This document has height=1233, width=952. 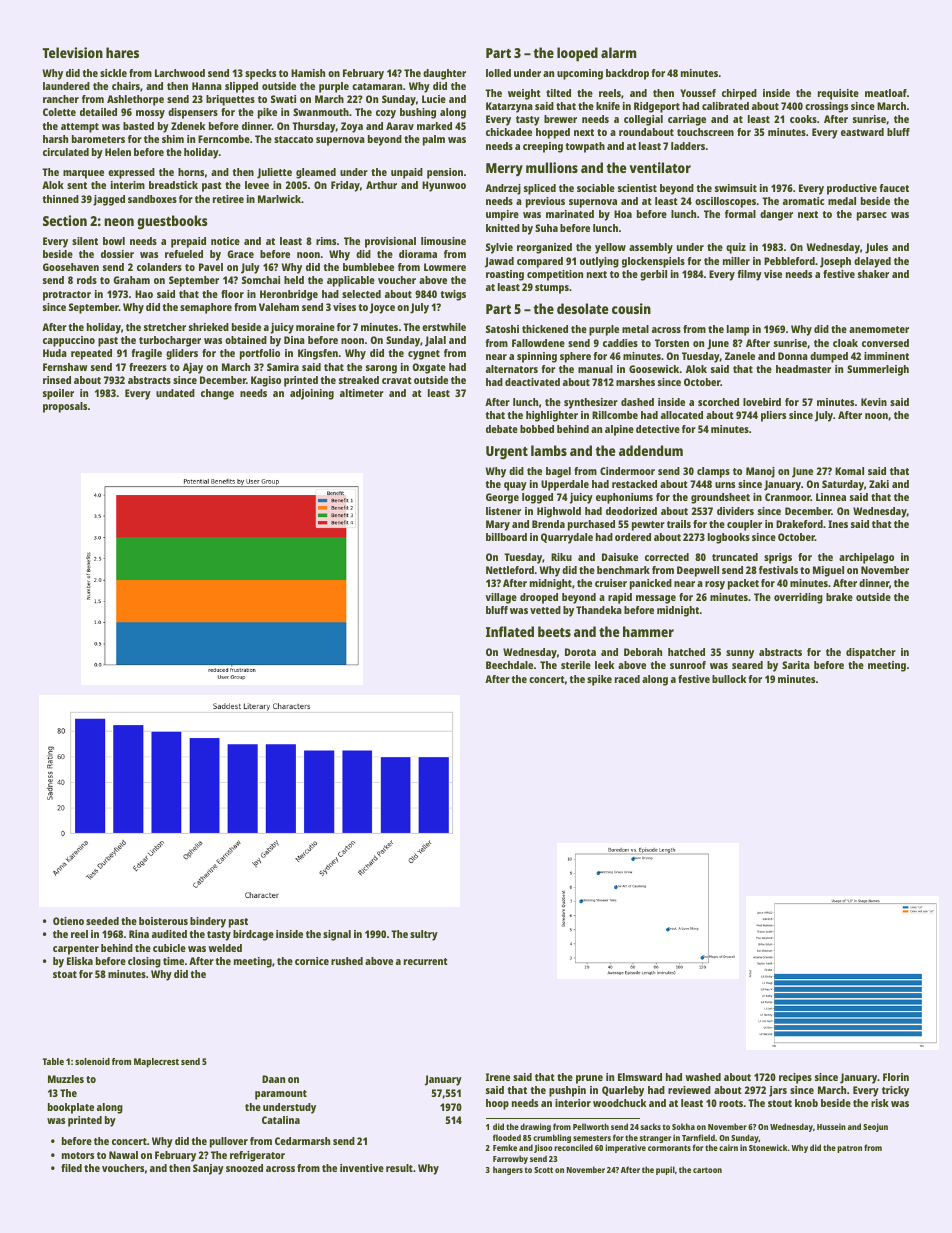 What do you see at coordinates (871, 653) in the document?
I see `dispatcher` at bounding box center [871, 653].
